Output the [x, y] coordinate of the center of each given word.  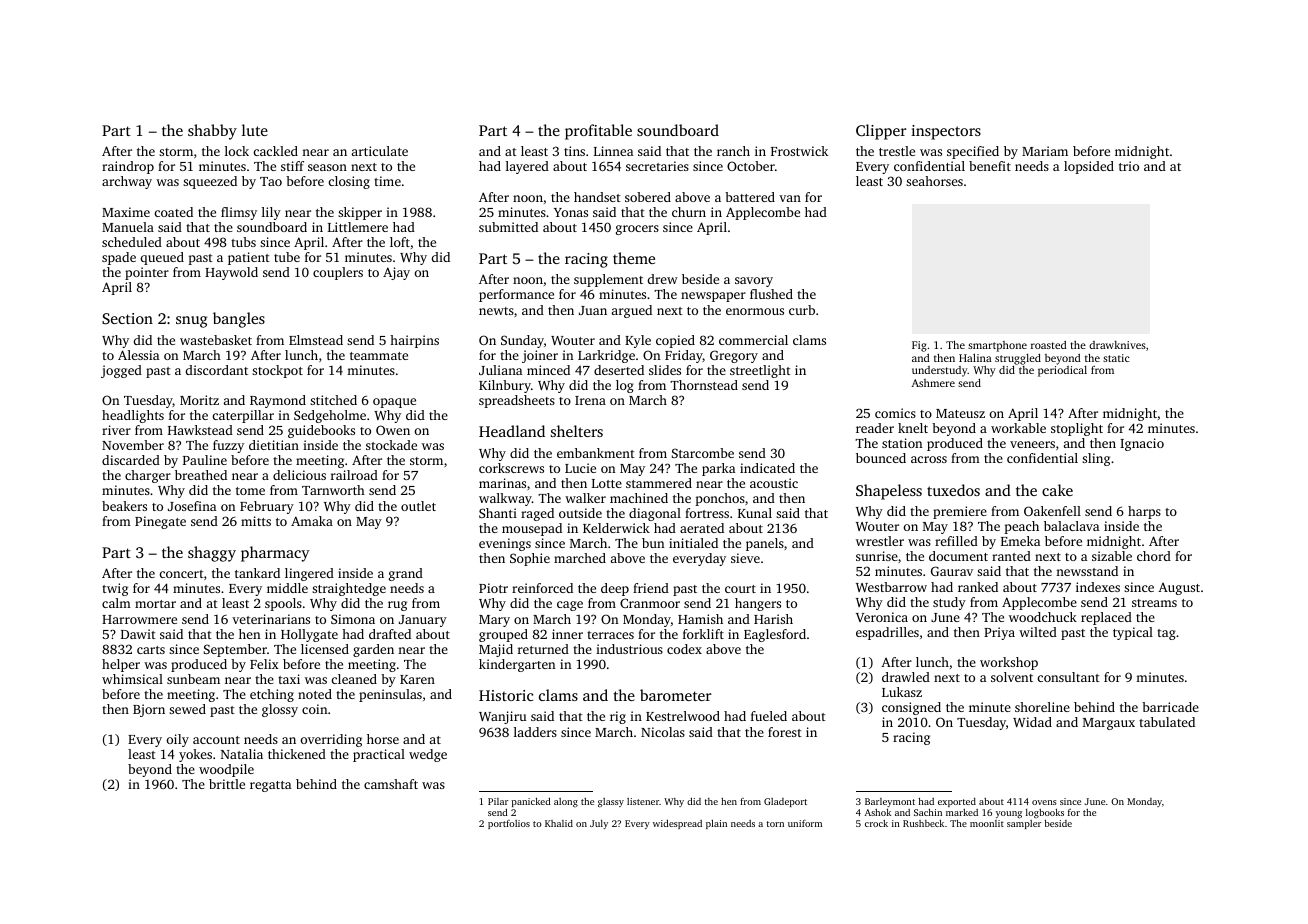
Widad [1032, 722]
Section [127, 318]
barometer [676, 695]
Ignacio [1142, 444]
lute [255, 130]
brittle [227, 784]
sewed [187, 709]
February [267, 507]
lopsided [1089, 167]
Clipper [881, 132]
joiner [540, 356]
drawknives [1117, 345]
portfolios [509, 824]
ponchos [720, 499]
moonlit [987, 823]
